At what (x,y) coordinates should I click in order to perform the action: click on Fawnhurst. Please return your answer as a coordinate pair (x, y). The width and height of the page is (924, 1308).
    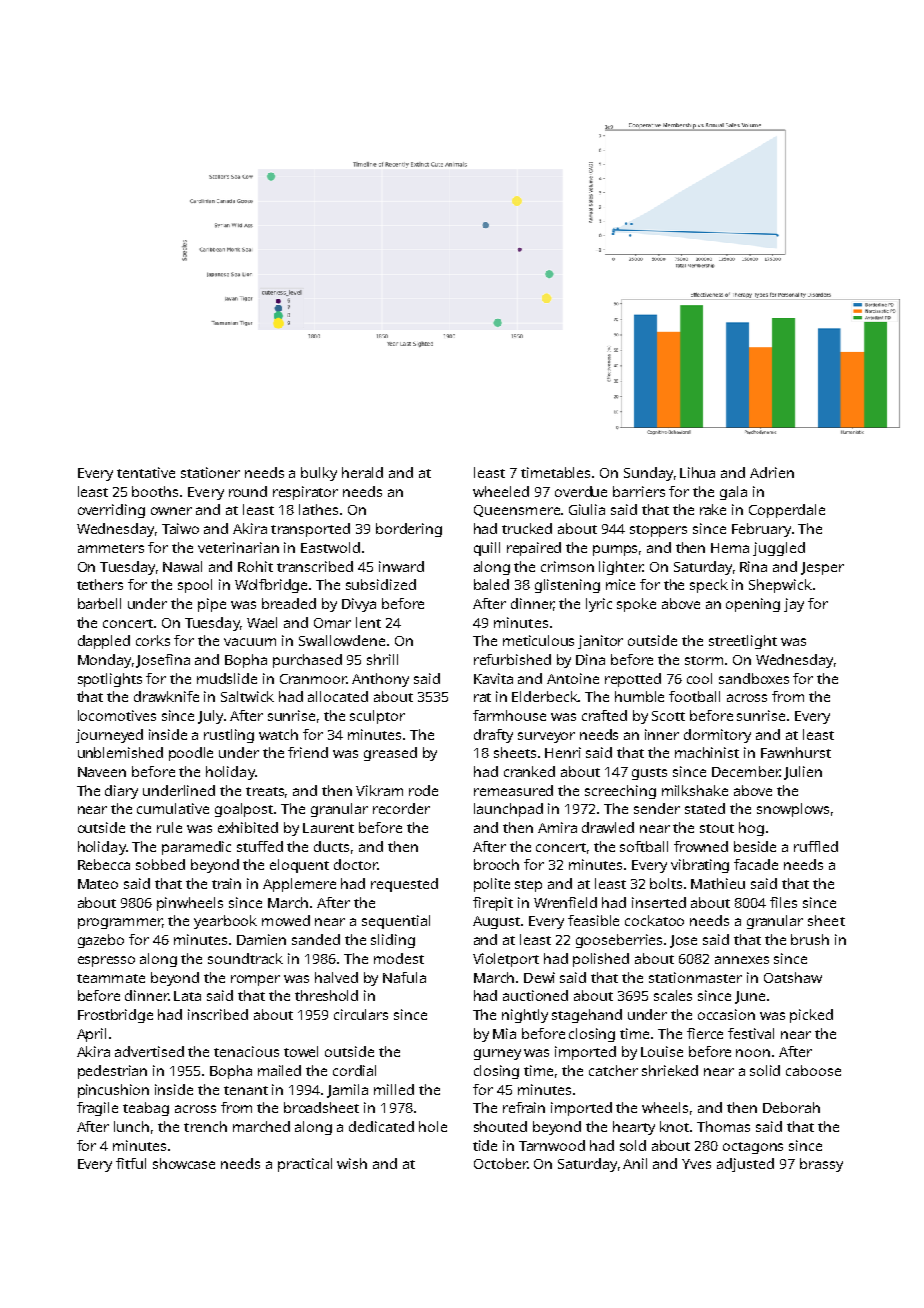
    Looking at the image, I should click on (796, 752).
